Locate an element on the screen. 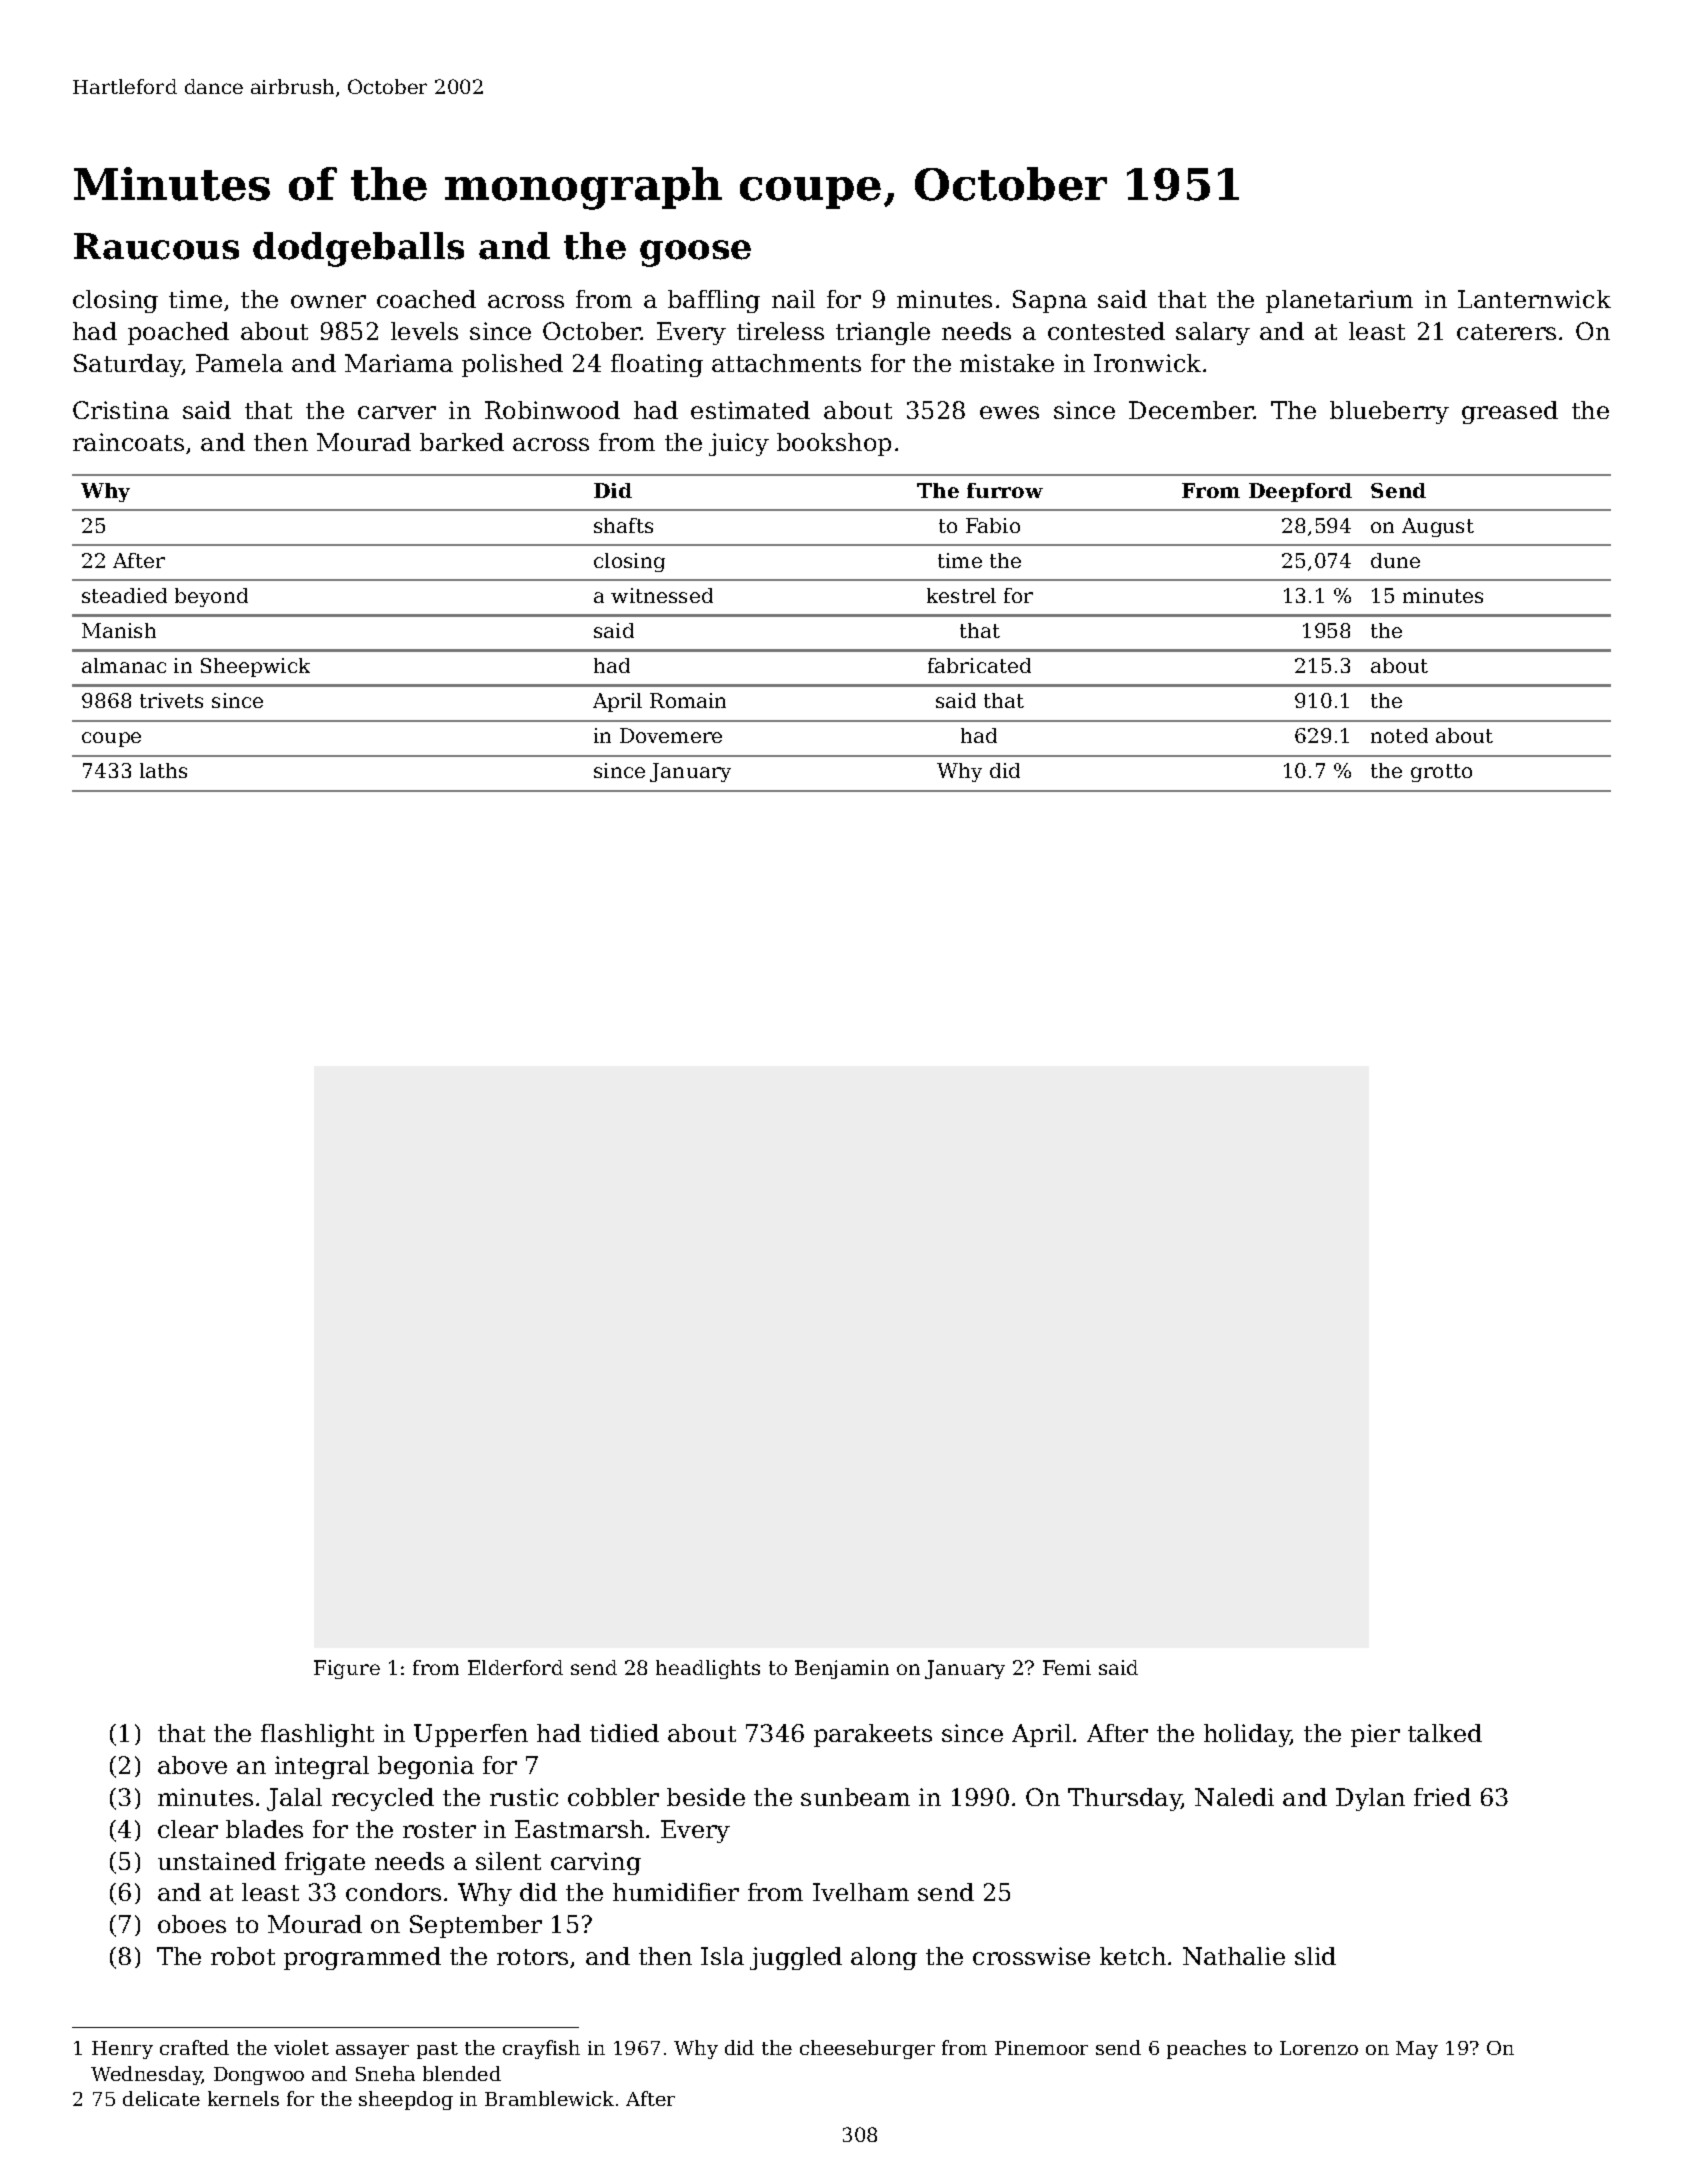 The width and height of the screenshot is (1683, 2178). kernels is located at coordinates (243, 2098).
